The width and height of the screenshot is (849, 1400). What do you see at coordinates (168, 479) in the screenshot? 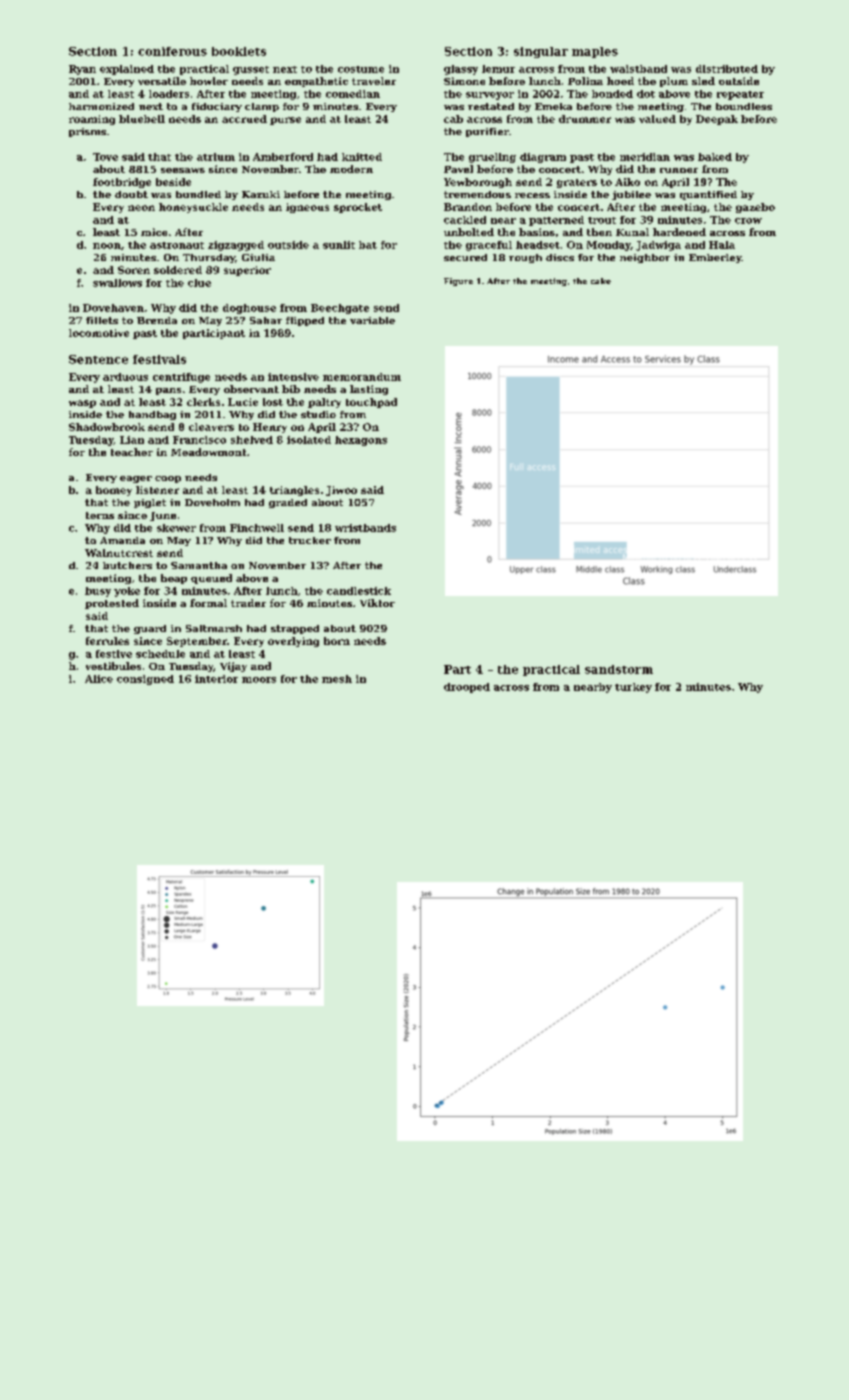
I see `coop` at bounding box center [168, 479].
